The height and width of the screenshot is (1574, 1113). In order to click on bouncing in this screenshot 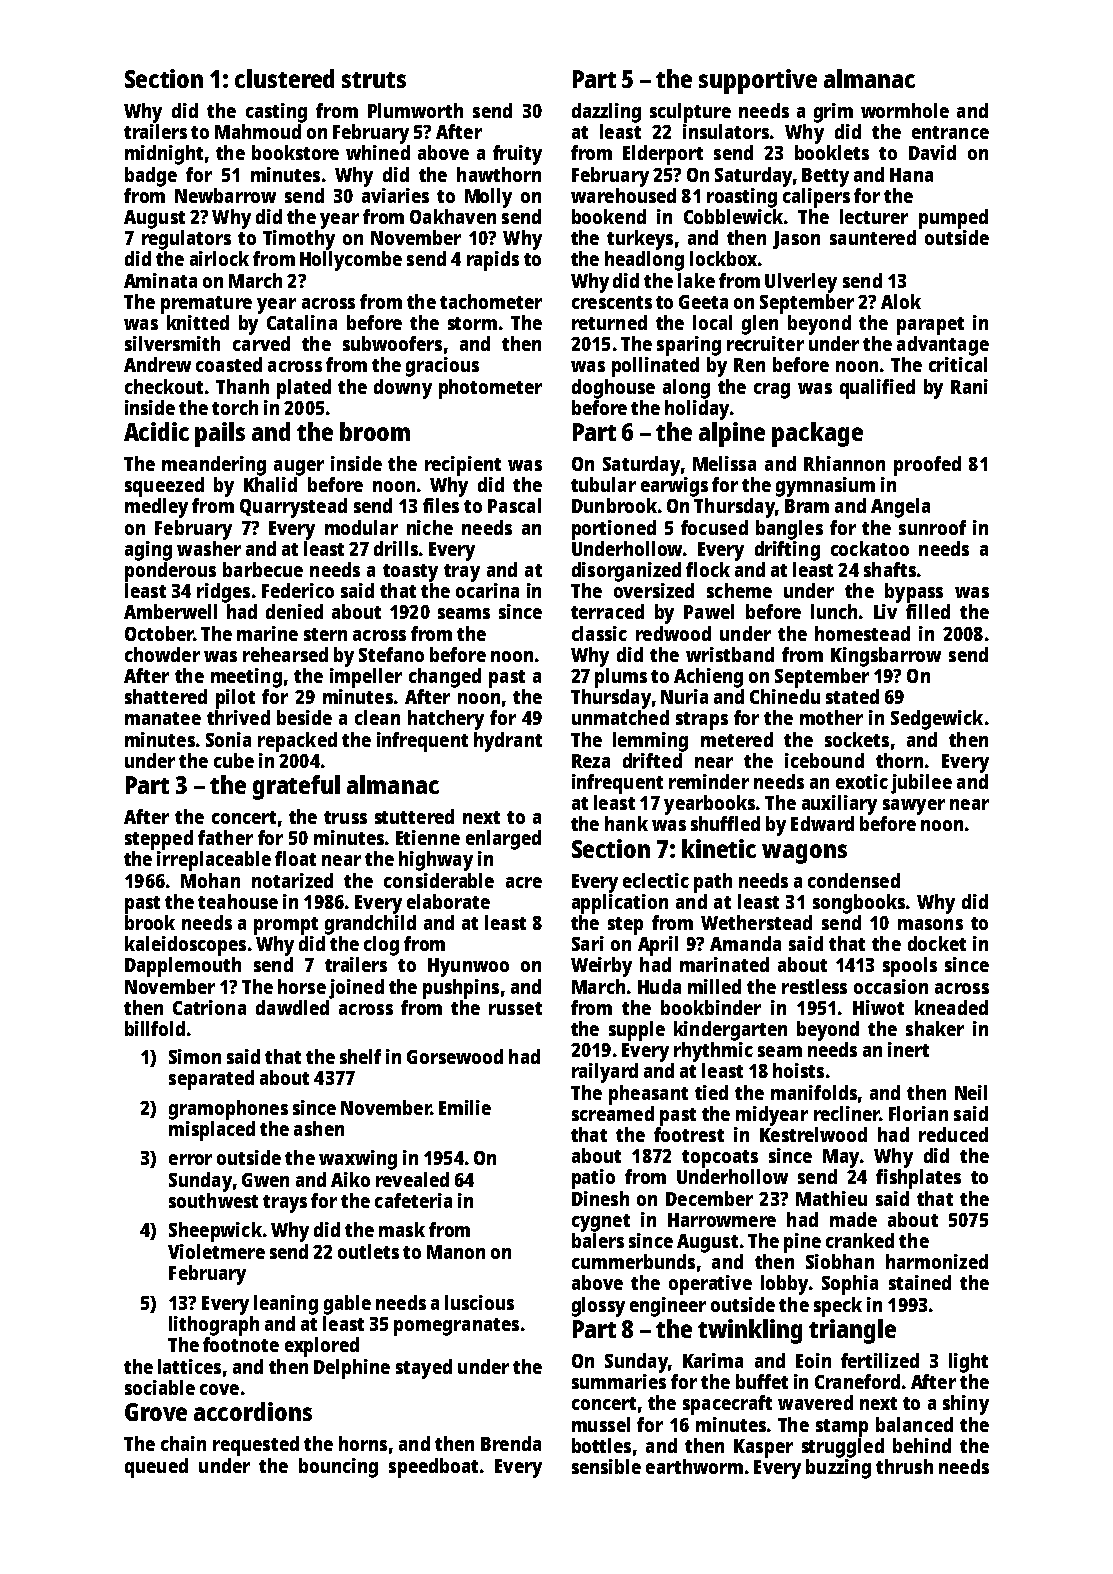, I will do `click(338, 1468)`.
